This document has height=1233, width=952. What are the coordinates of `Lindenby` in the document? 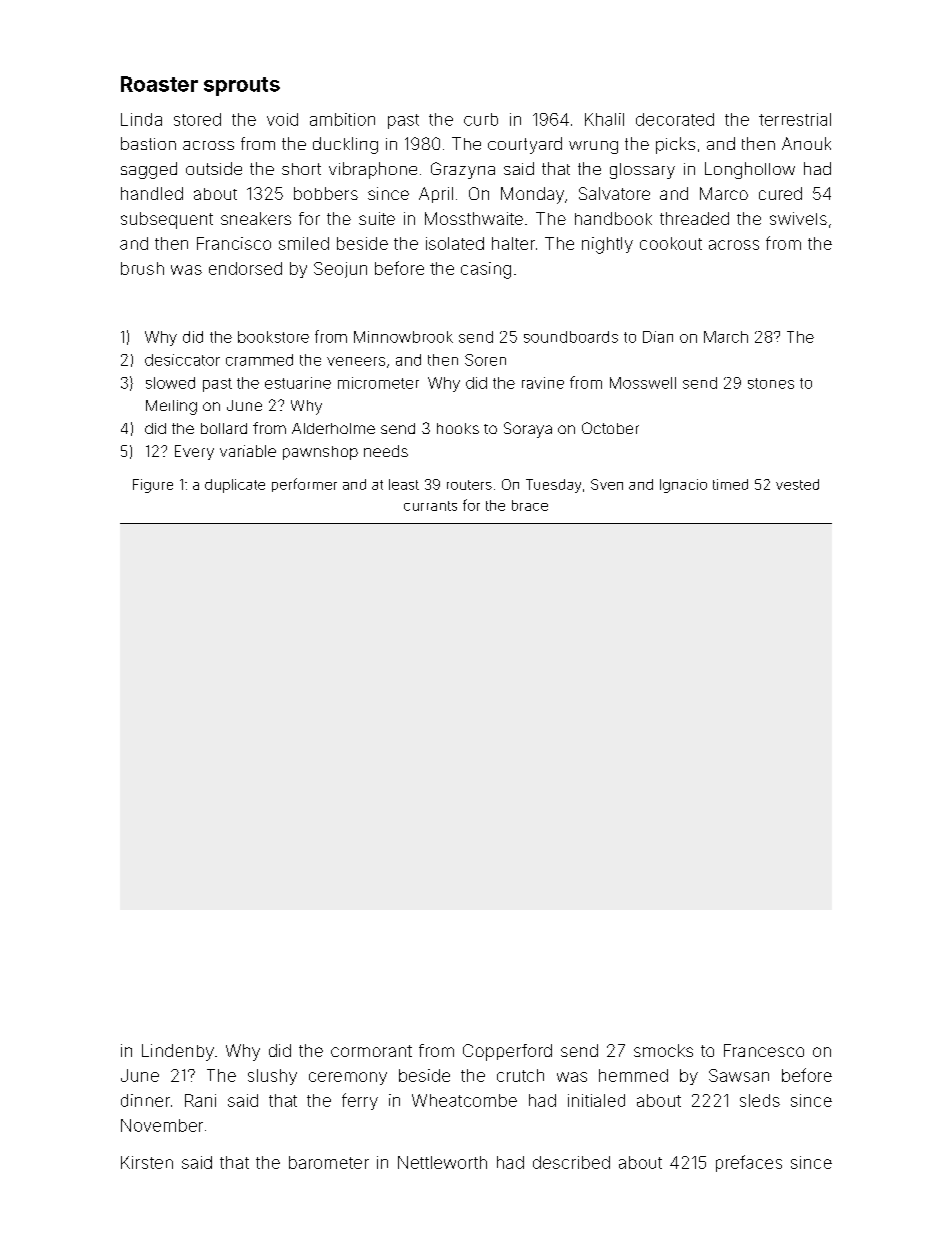 It's located at (178, 1052).
